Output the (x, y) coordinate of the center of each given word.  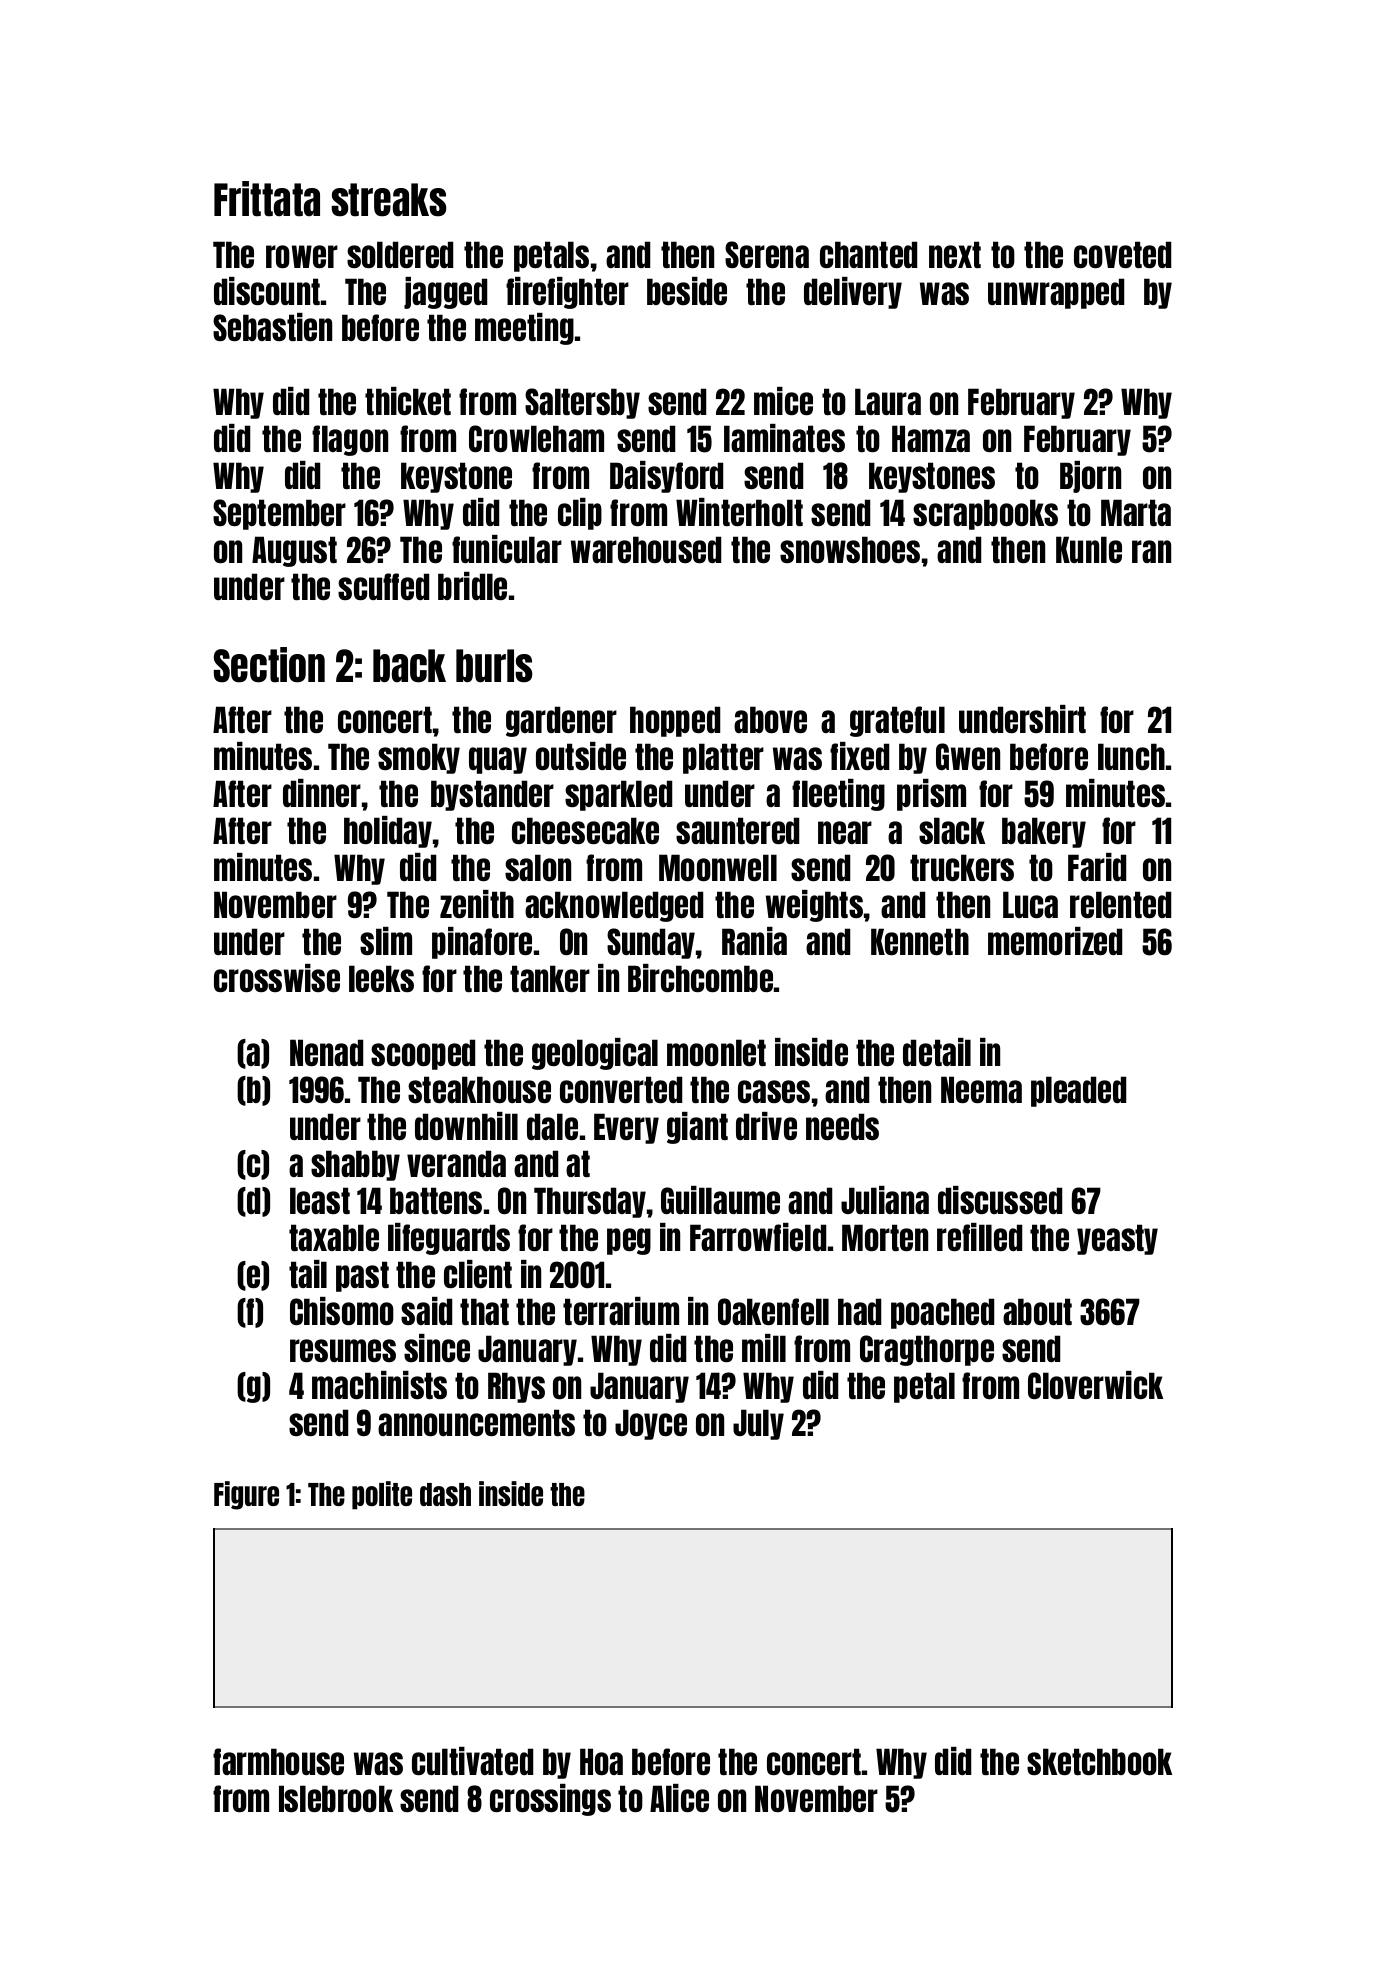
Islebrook (336, 1798)
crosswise (277, 978)
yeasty (1117, 1239)
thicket (408, 401)
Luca (1030, 904)
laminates (784, 438)
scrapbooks (985, 514)
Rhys (516, 1387)
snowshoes (850, 549)
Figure (246, 1495)
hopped (675, 721)
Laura (888, 401)
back (409, 666)
